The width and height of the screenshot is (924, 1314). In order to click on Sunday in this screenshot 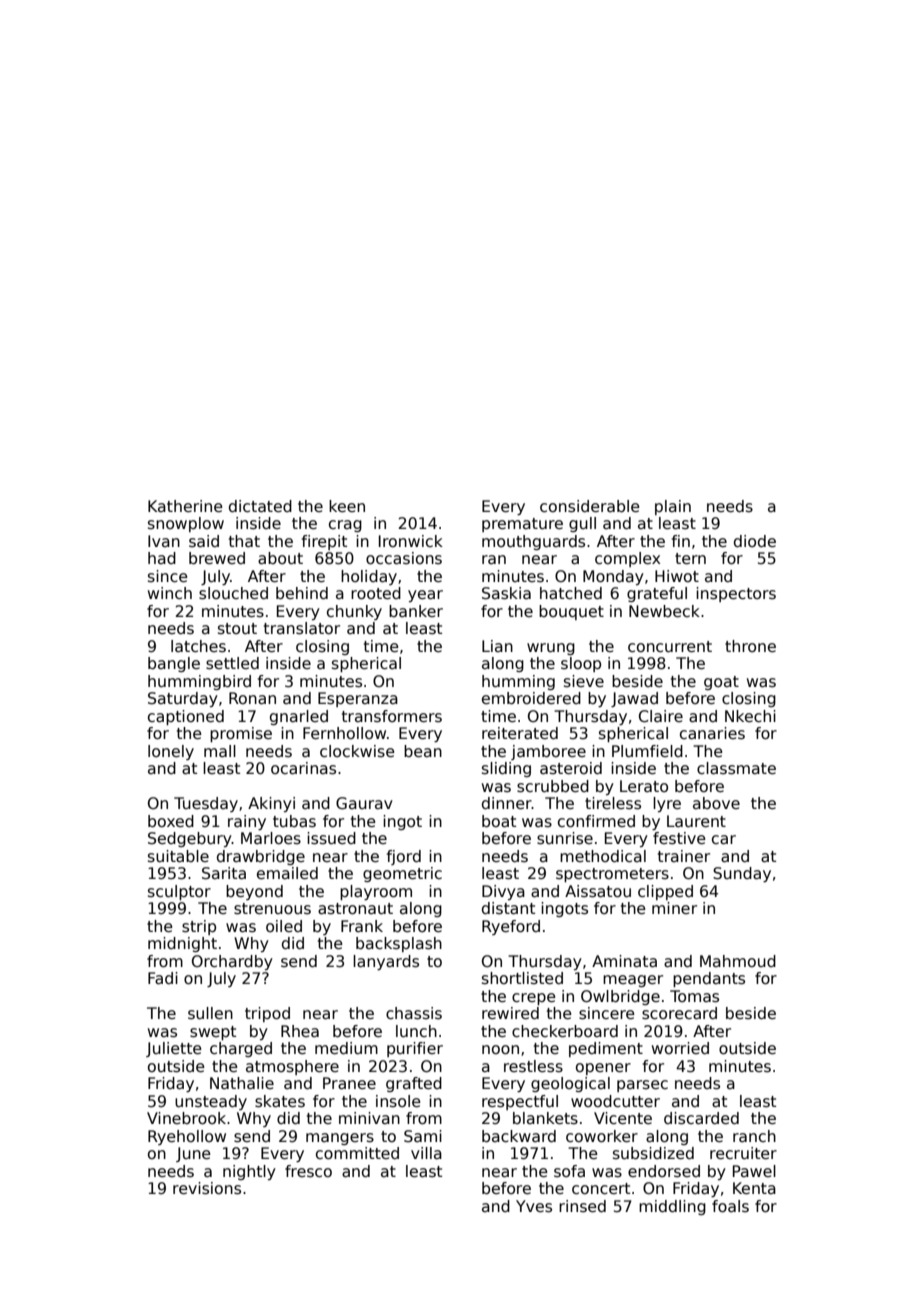, I will do `click(742, 874)`.
